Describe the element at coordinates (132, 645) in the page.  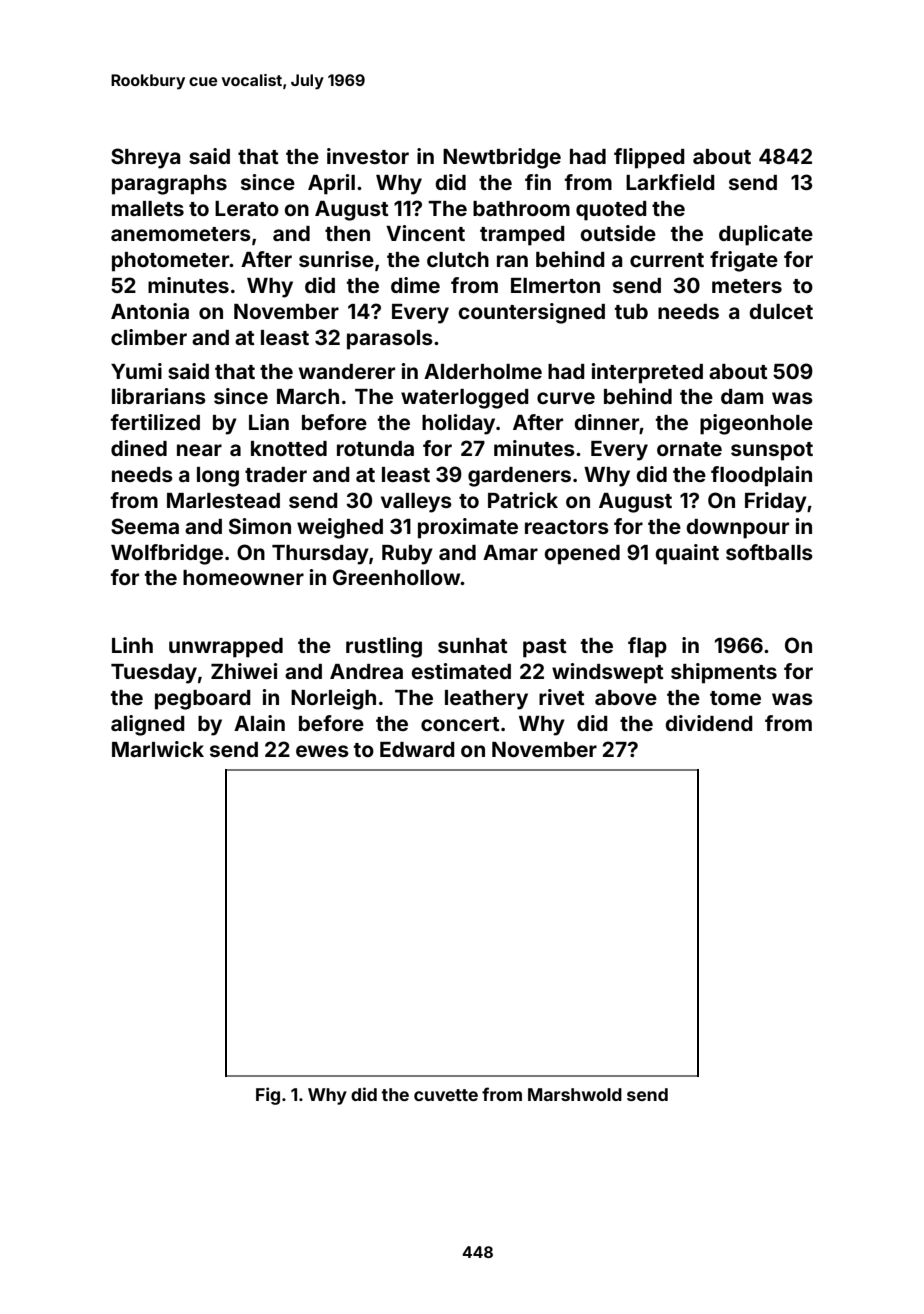
I see `Linh` at that location.
